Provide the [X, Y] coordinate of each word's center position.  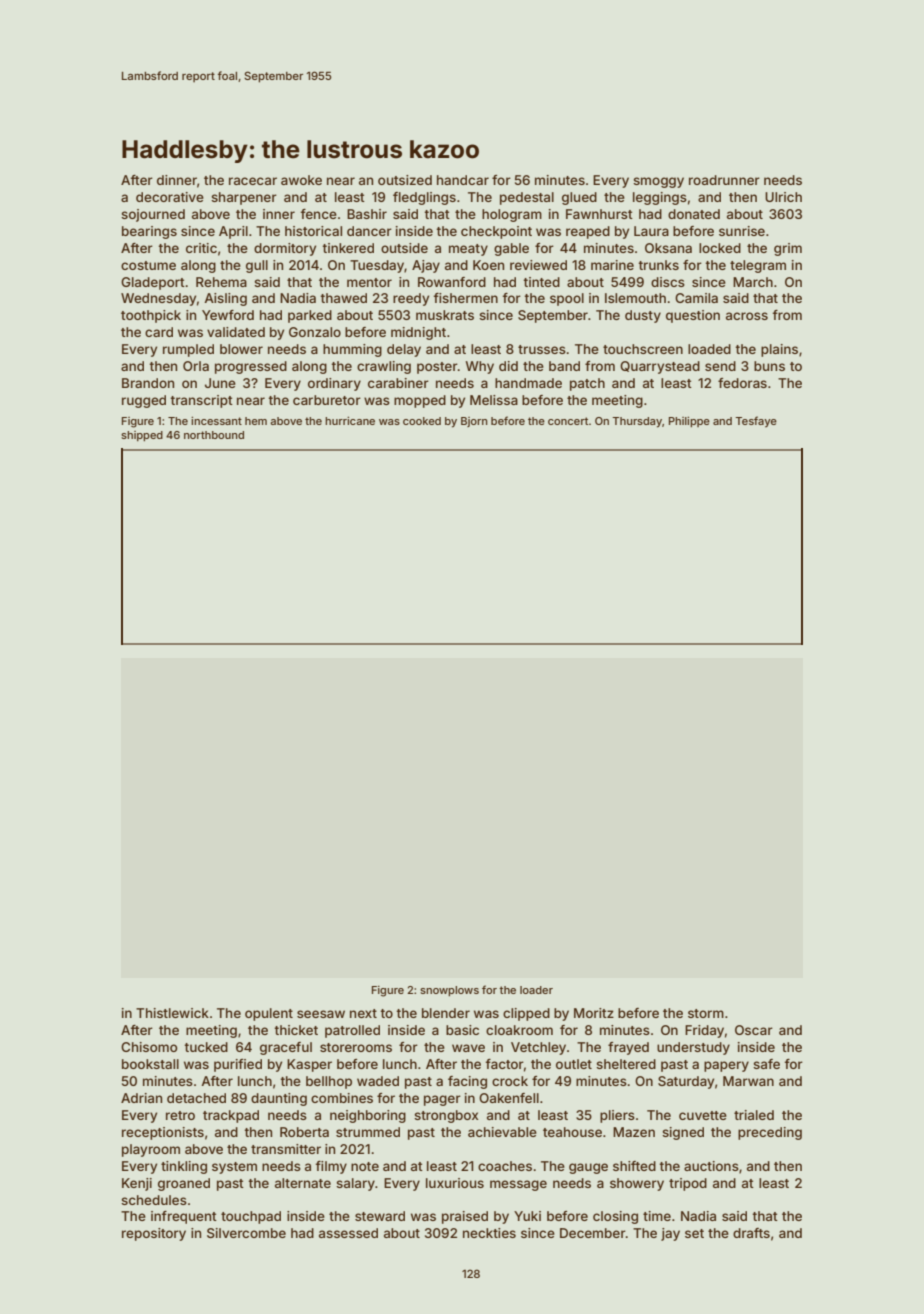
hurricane [350, 421]
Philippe [689, 422]
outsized [405, 180]
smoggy [658, 182]
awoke [301, 180]
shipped [142, 436]
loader [536, 990]
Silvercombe [246, 1233]
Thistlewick [172, 1013]
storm [706, 1013]
